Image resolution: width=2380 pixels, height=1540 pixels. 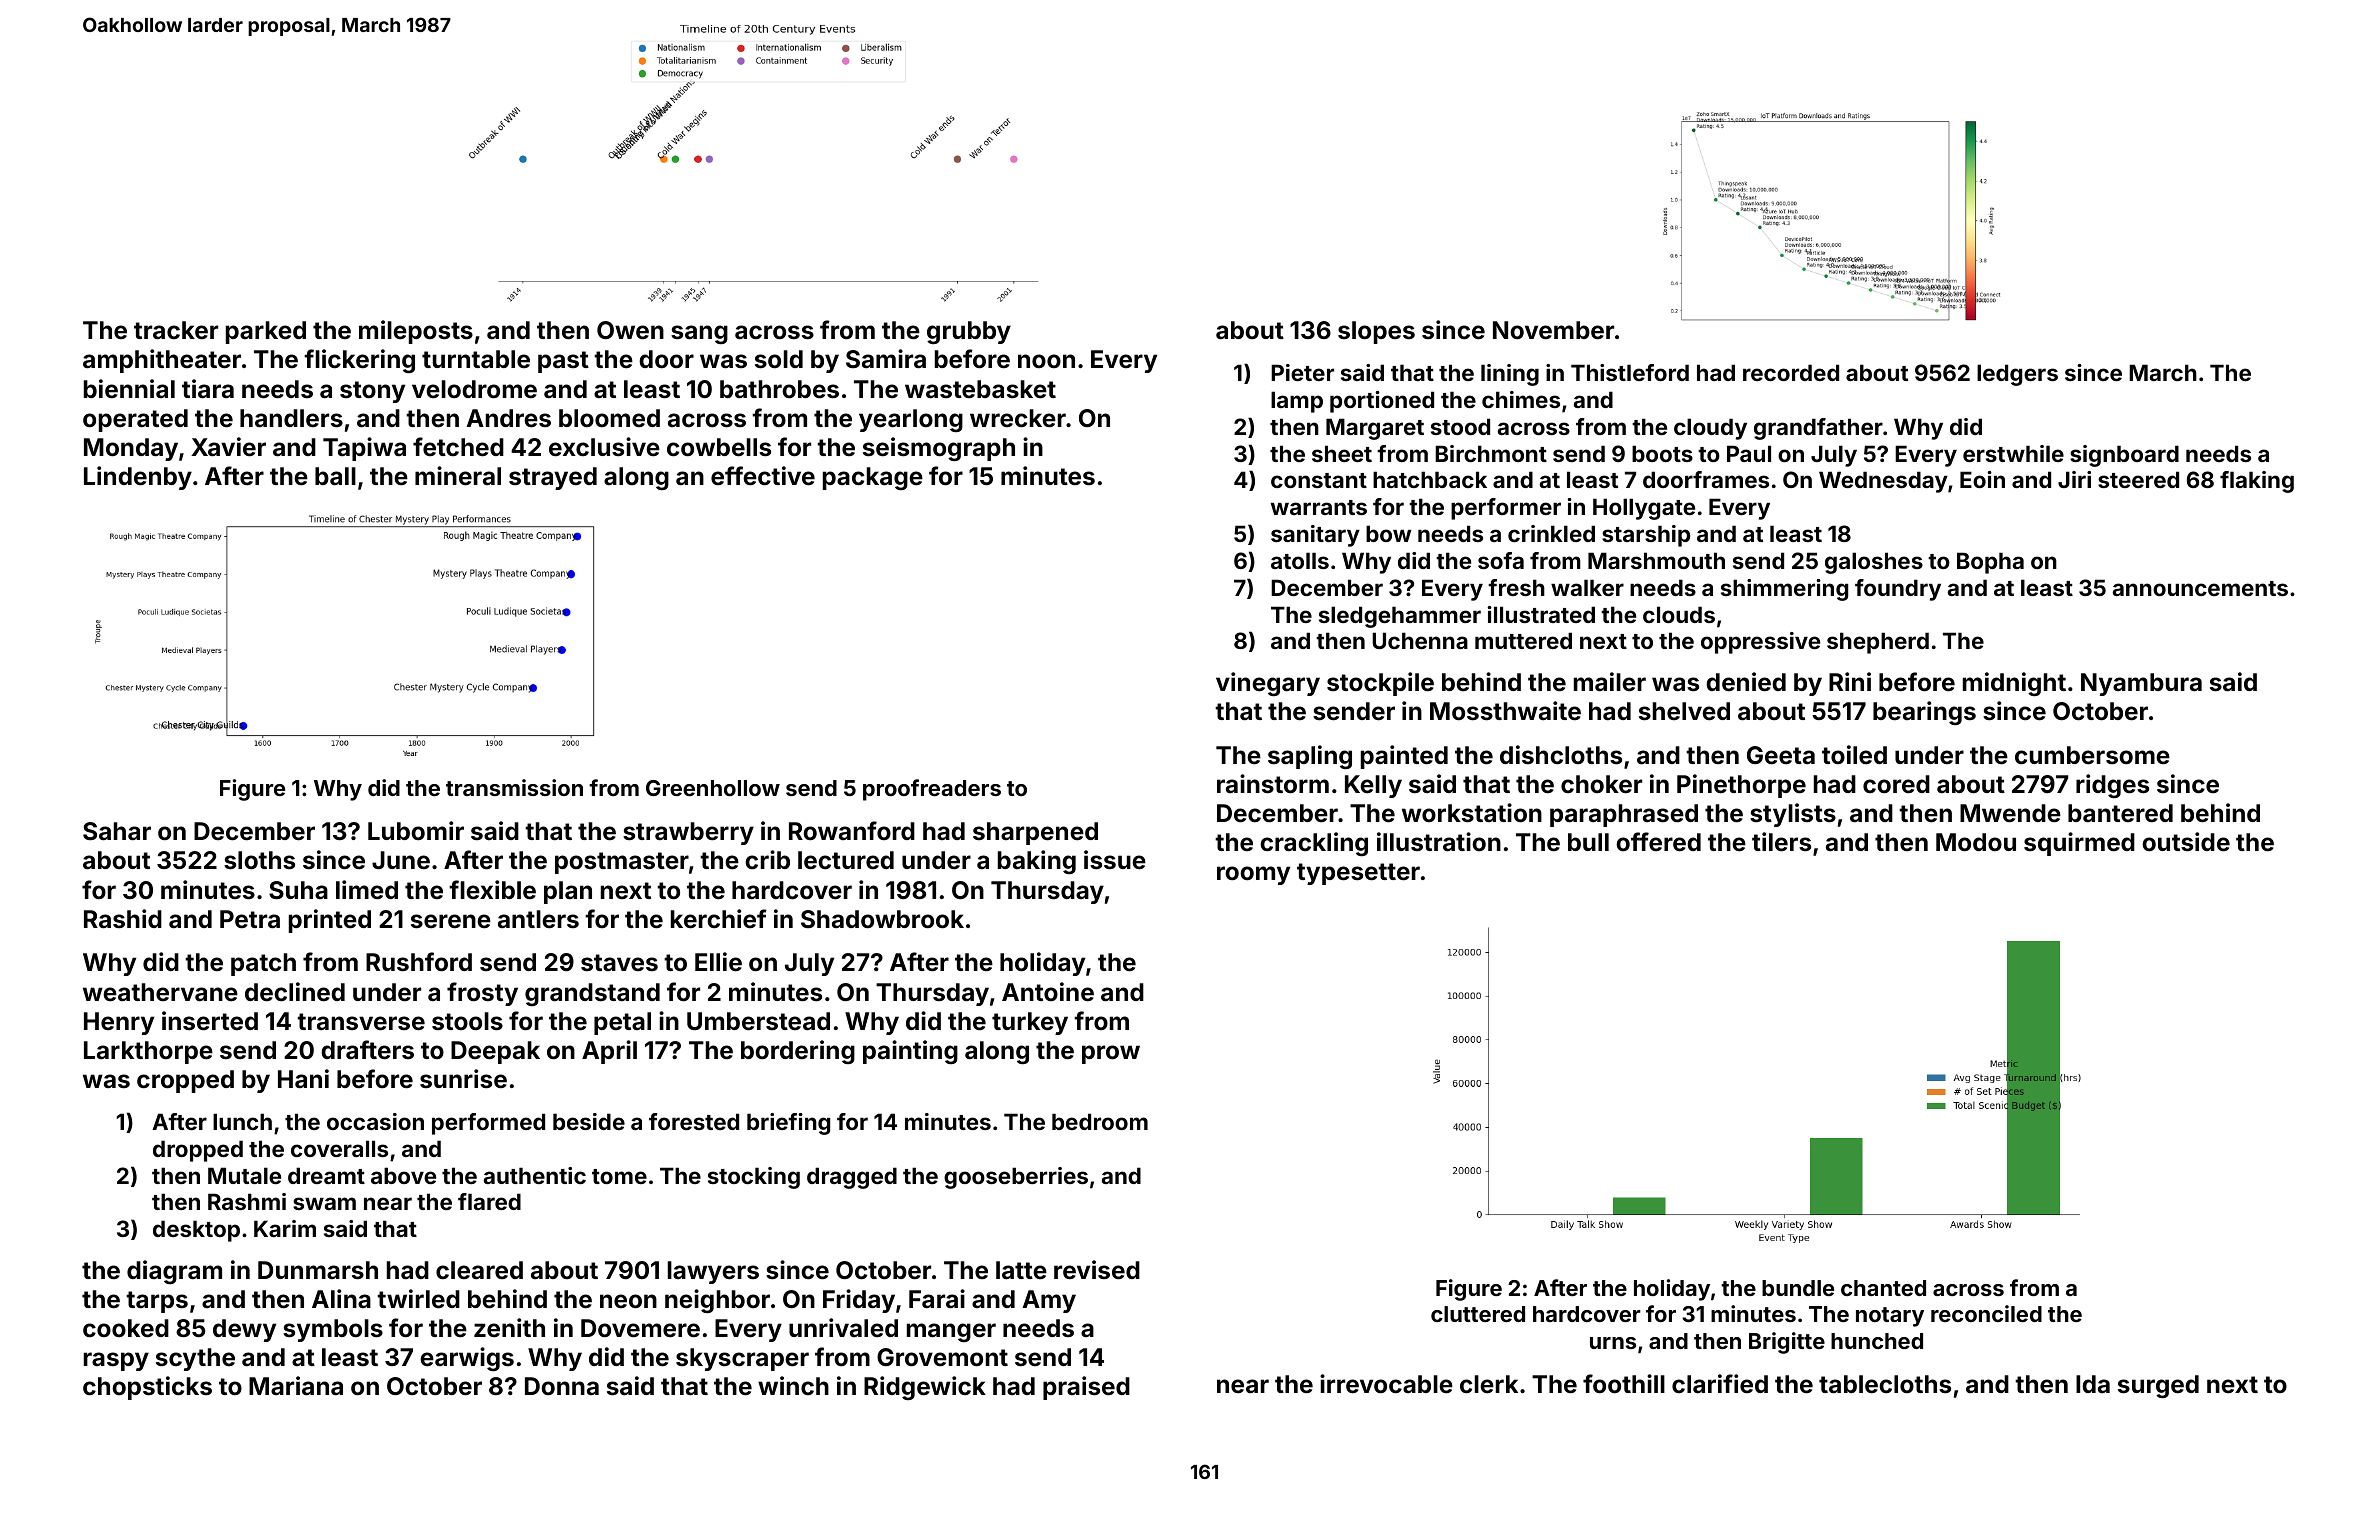 I want to click on sang, so click(x=699, y=334).
